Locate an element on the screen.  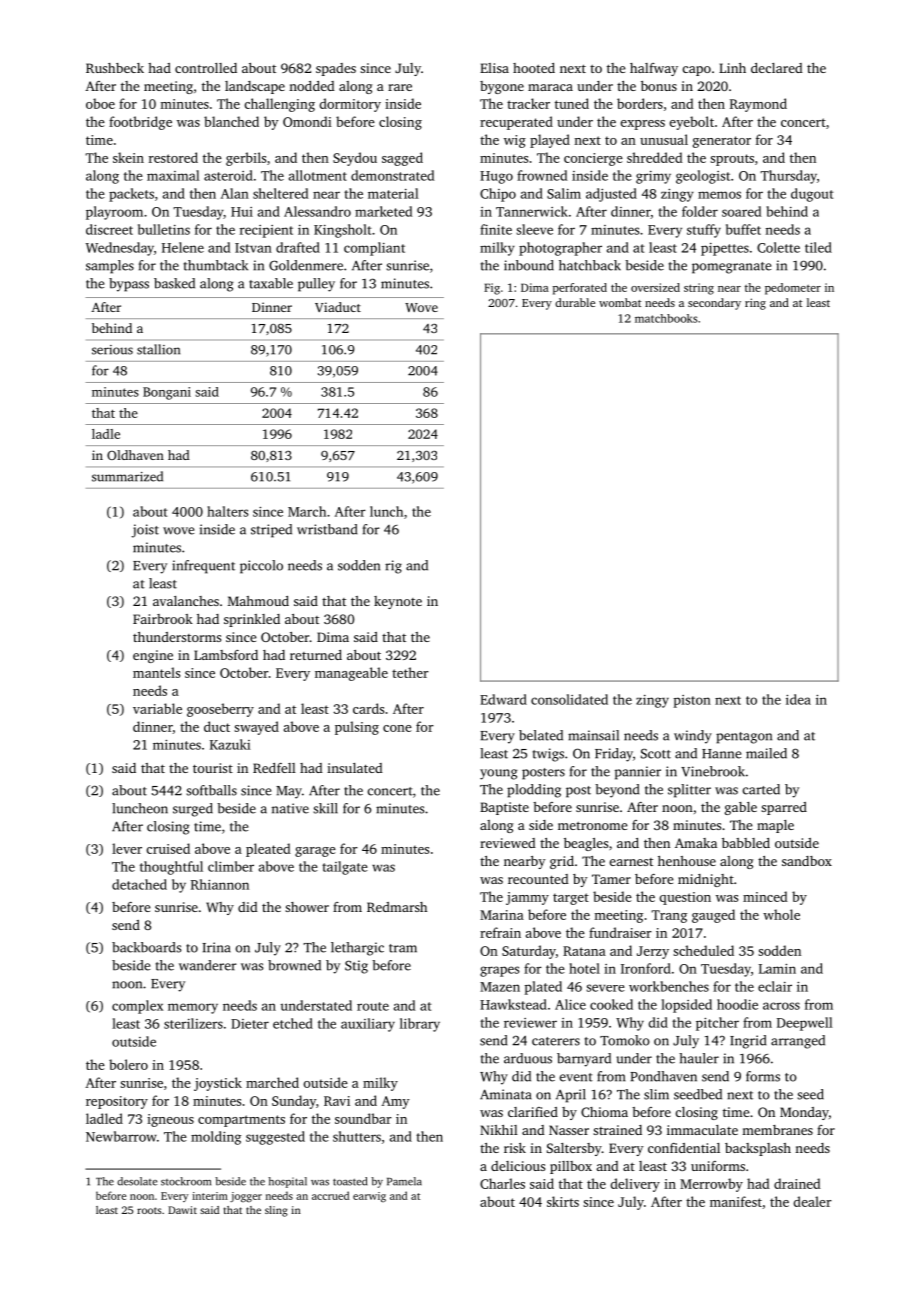
striped is located at coordinates (271, 531).
